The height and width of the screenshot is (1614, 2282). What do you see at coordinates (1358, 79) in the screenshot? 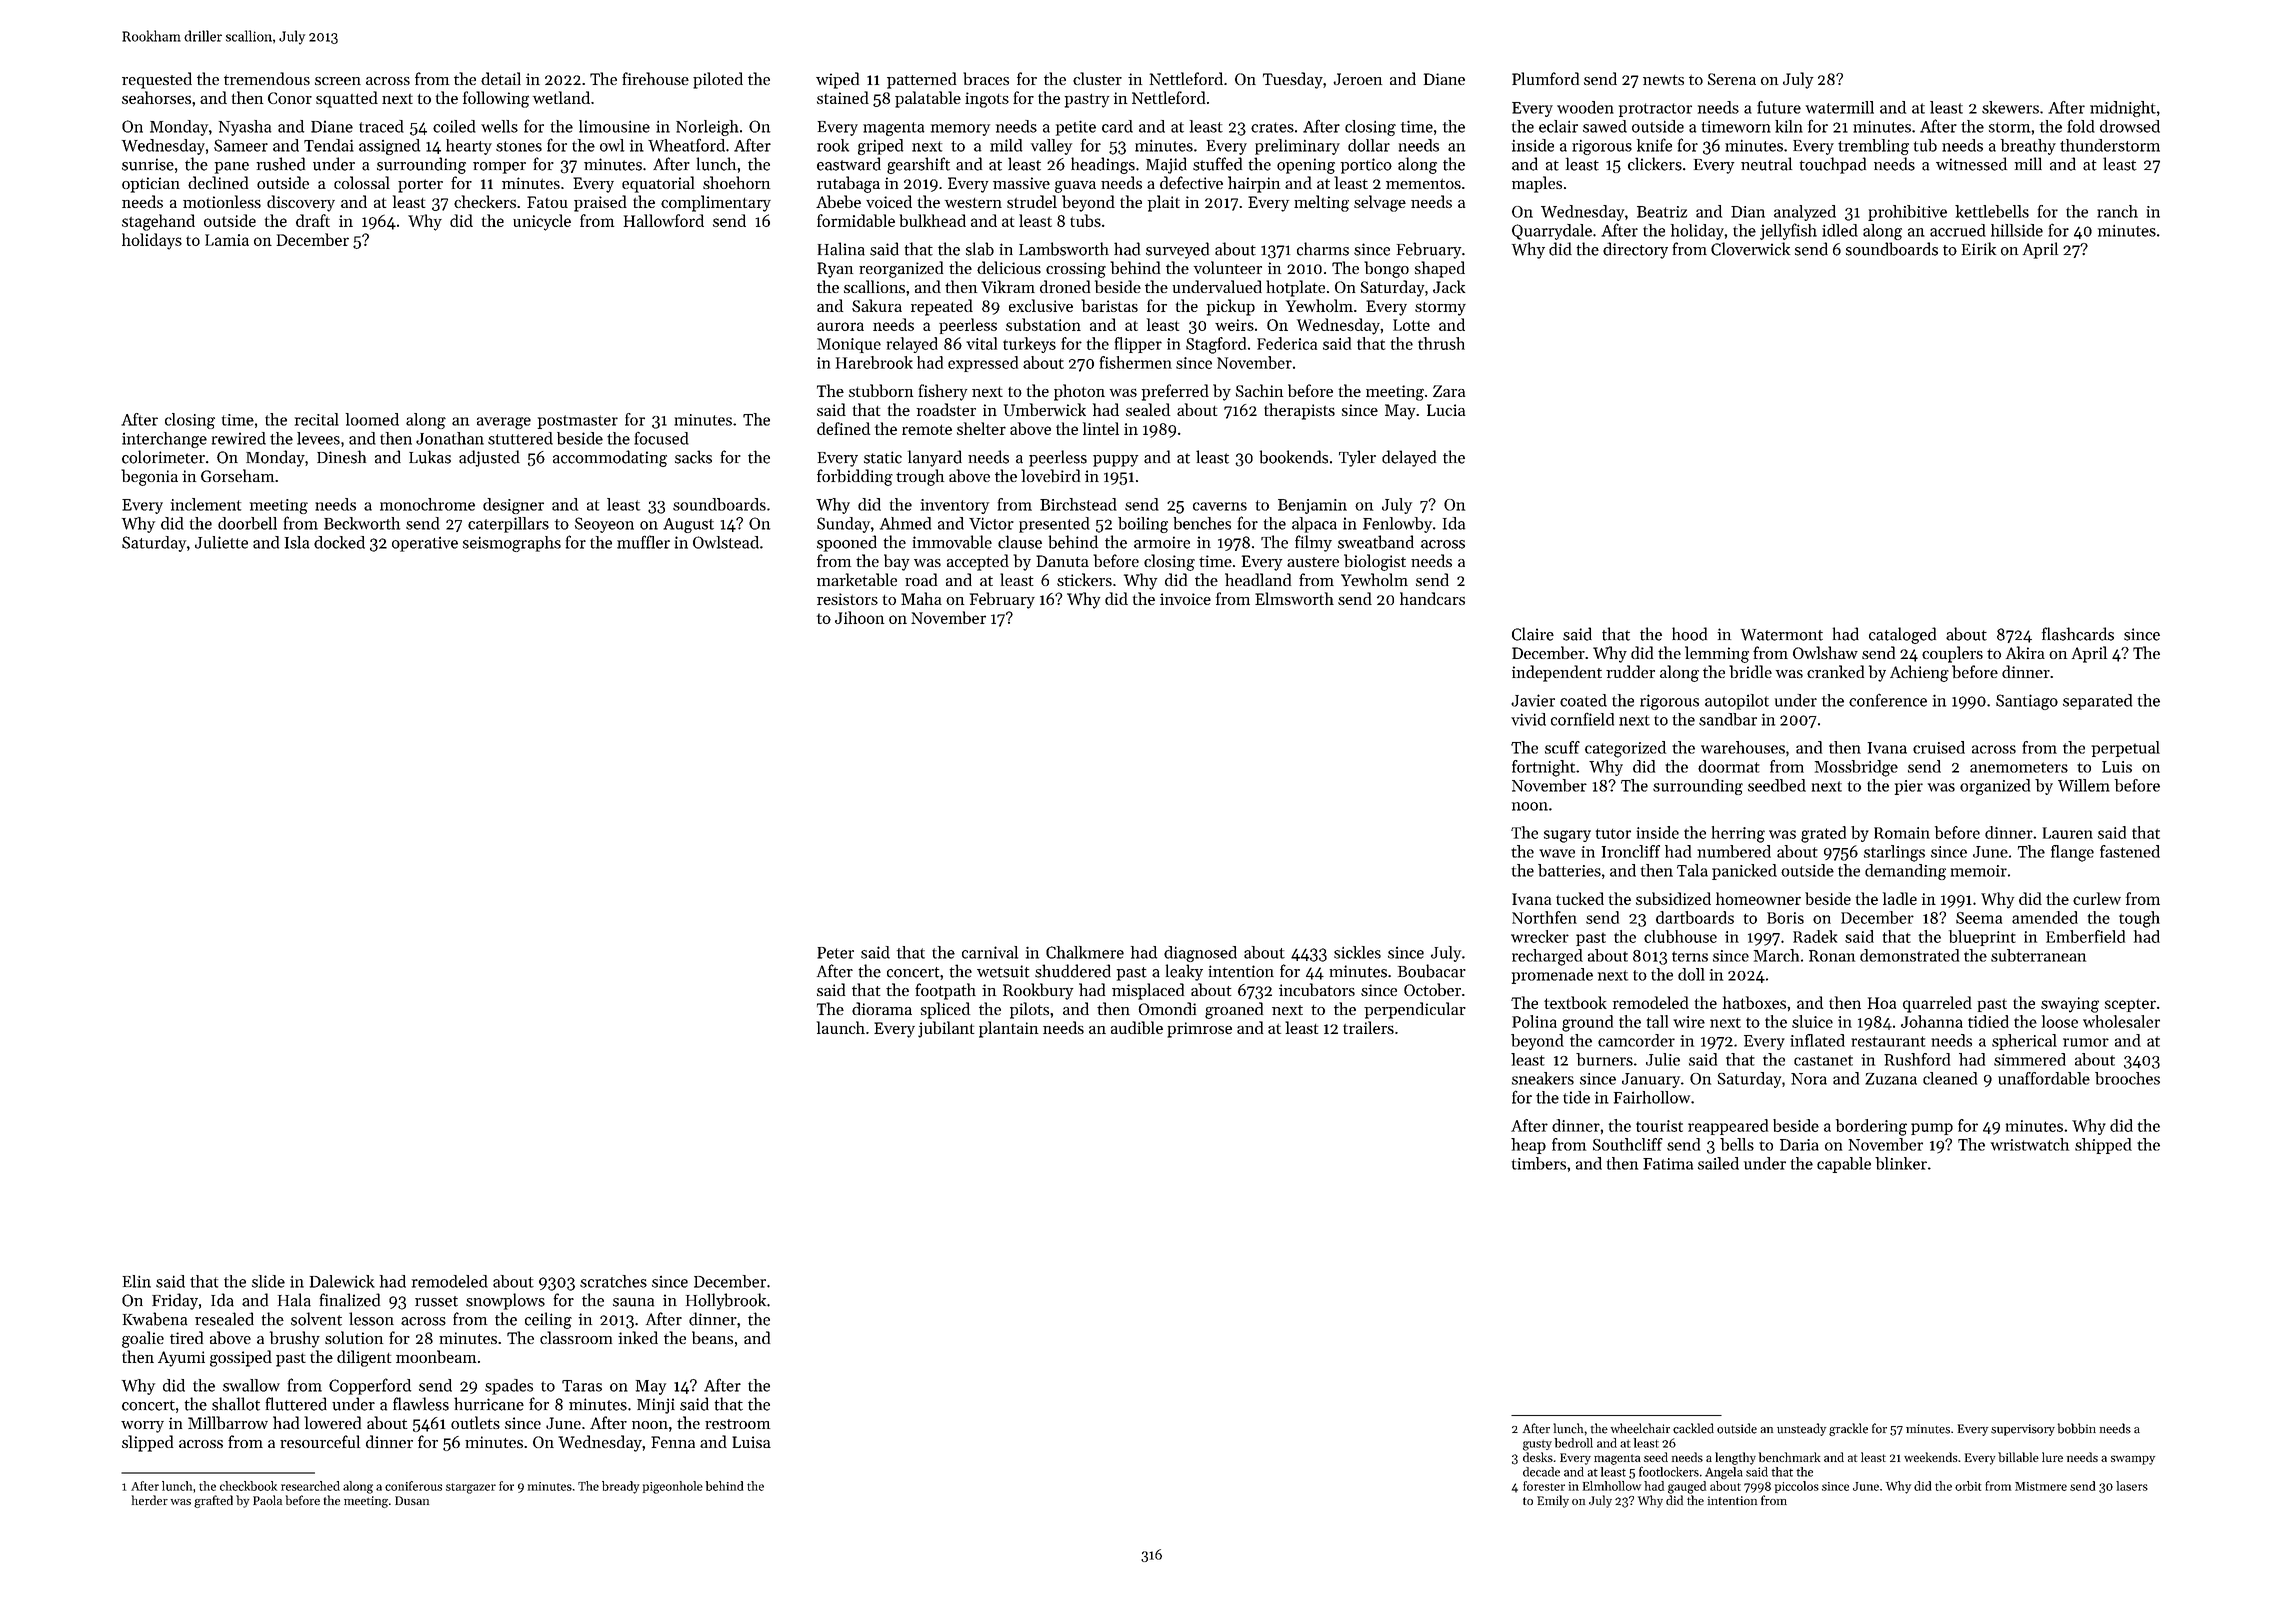
I see `Jeroen` at bounding box center [1358, 79].
